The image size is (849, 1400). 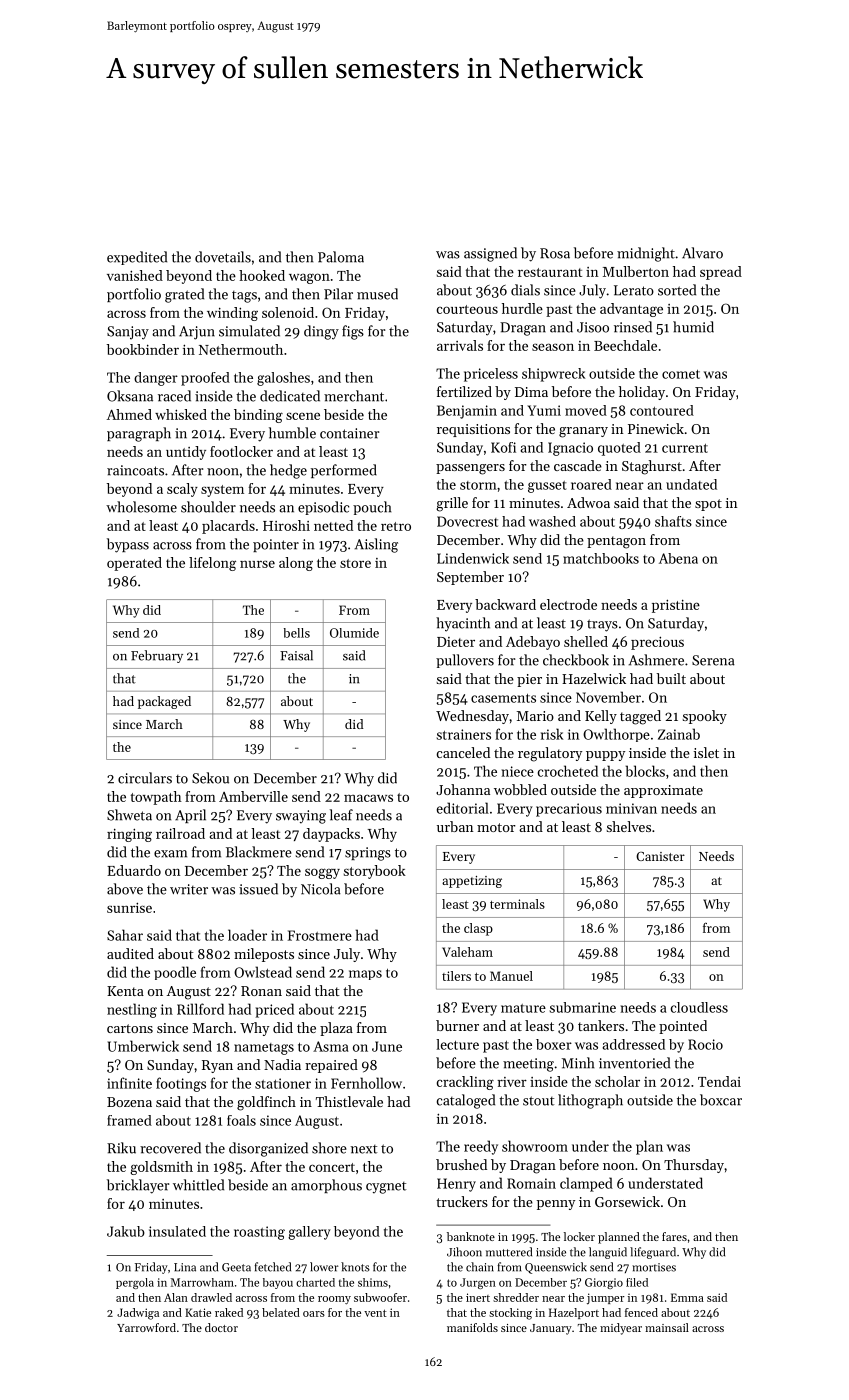 I want to click on February, so click(x=157, y=656).
